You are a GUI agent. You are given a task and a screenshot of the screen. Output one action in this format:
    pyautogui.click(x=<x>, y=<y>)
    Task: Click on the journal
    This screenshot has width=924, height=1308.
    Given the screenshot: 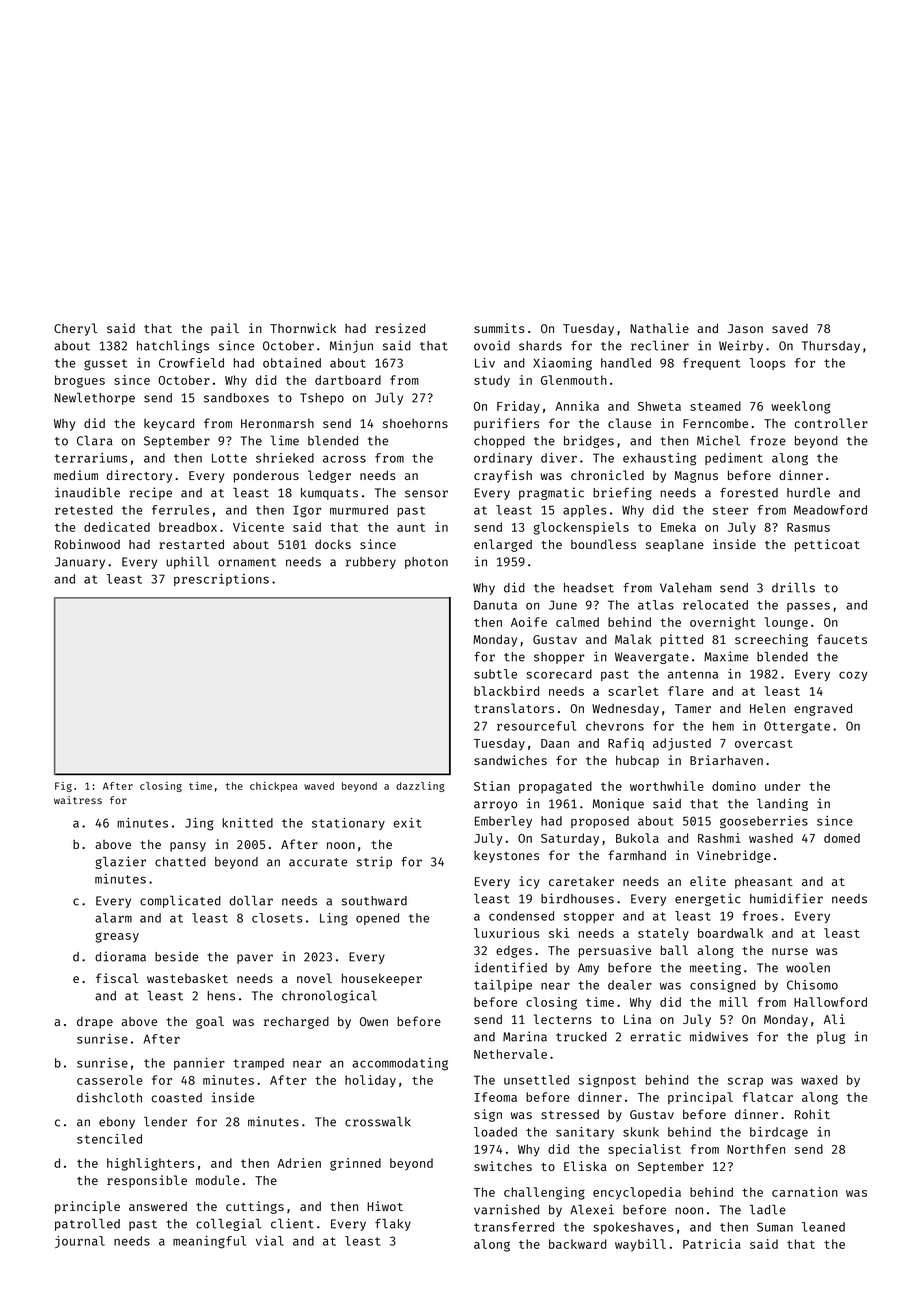 What is the action you would take?
    pyautogui.click(x=80, y=1242)
